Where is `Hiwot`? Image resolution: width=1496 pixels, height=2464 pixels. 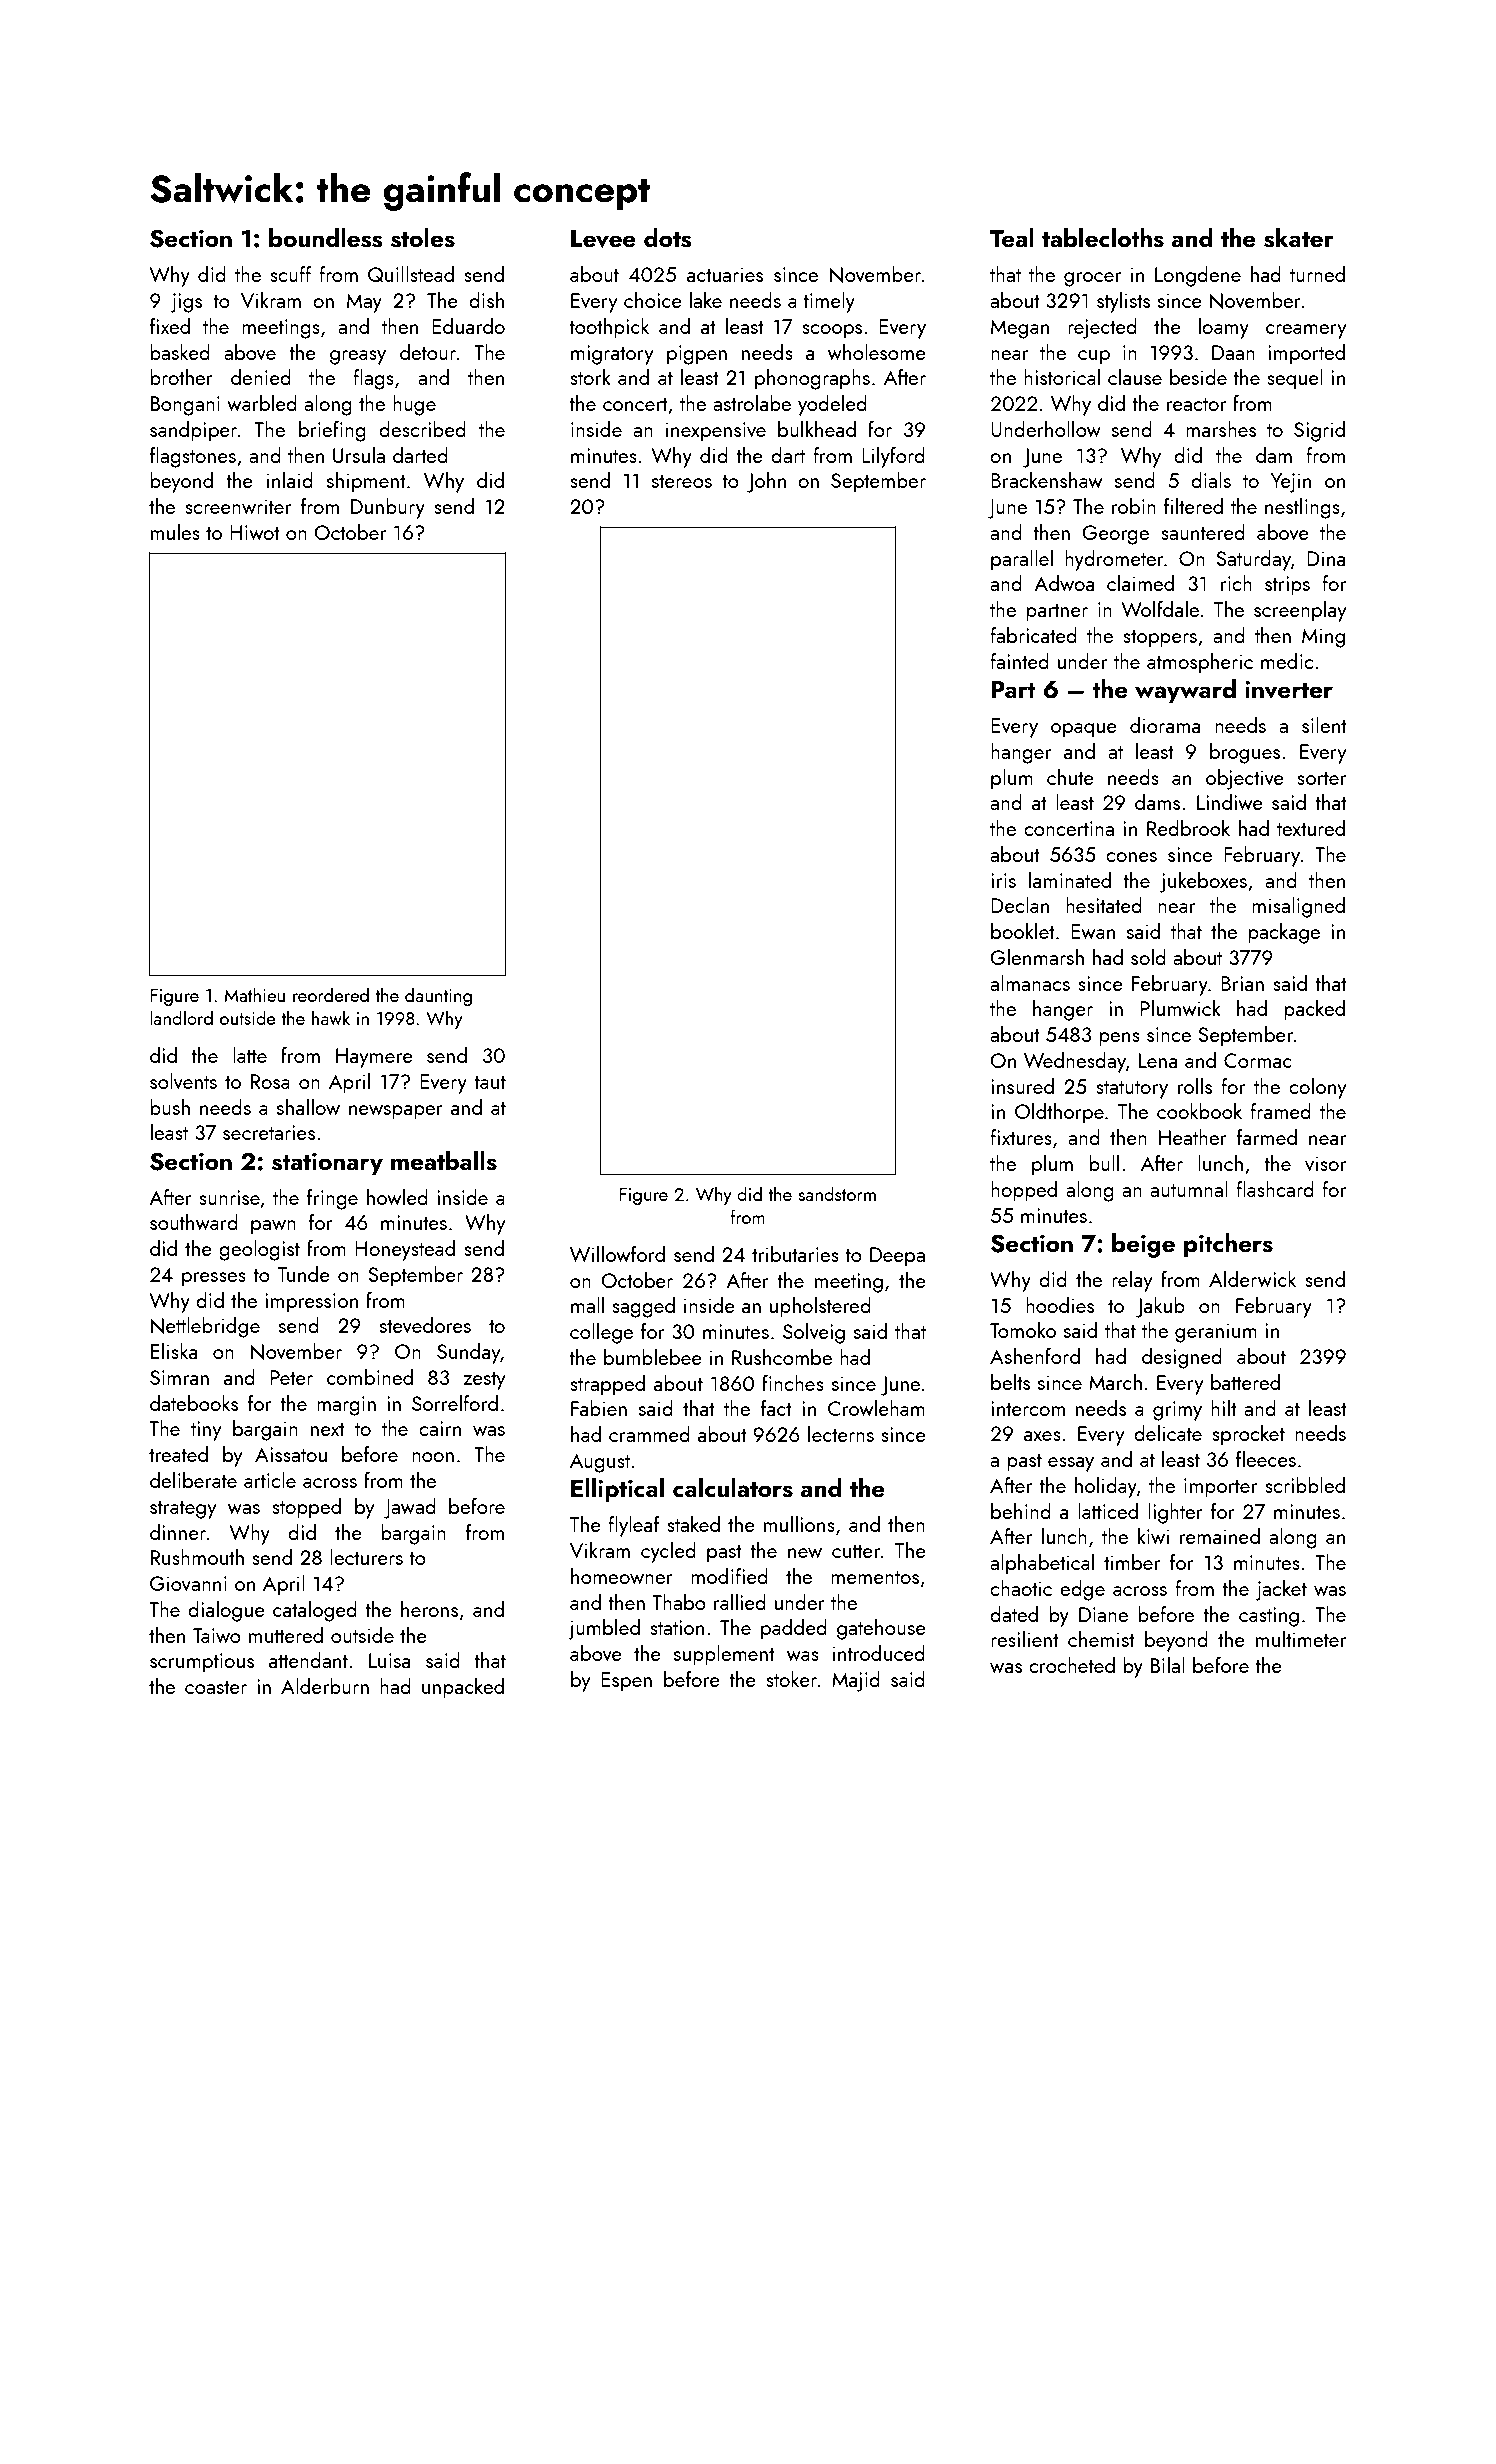 Hiwot is located at coordinates (255, 532).
